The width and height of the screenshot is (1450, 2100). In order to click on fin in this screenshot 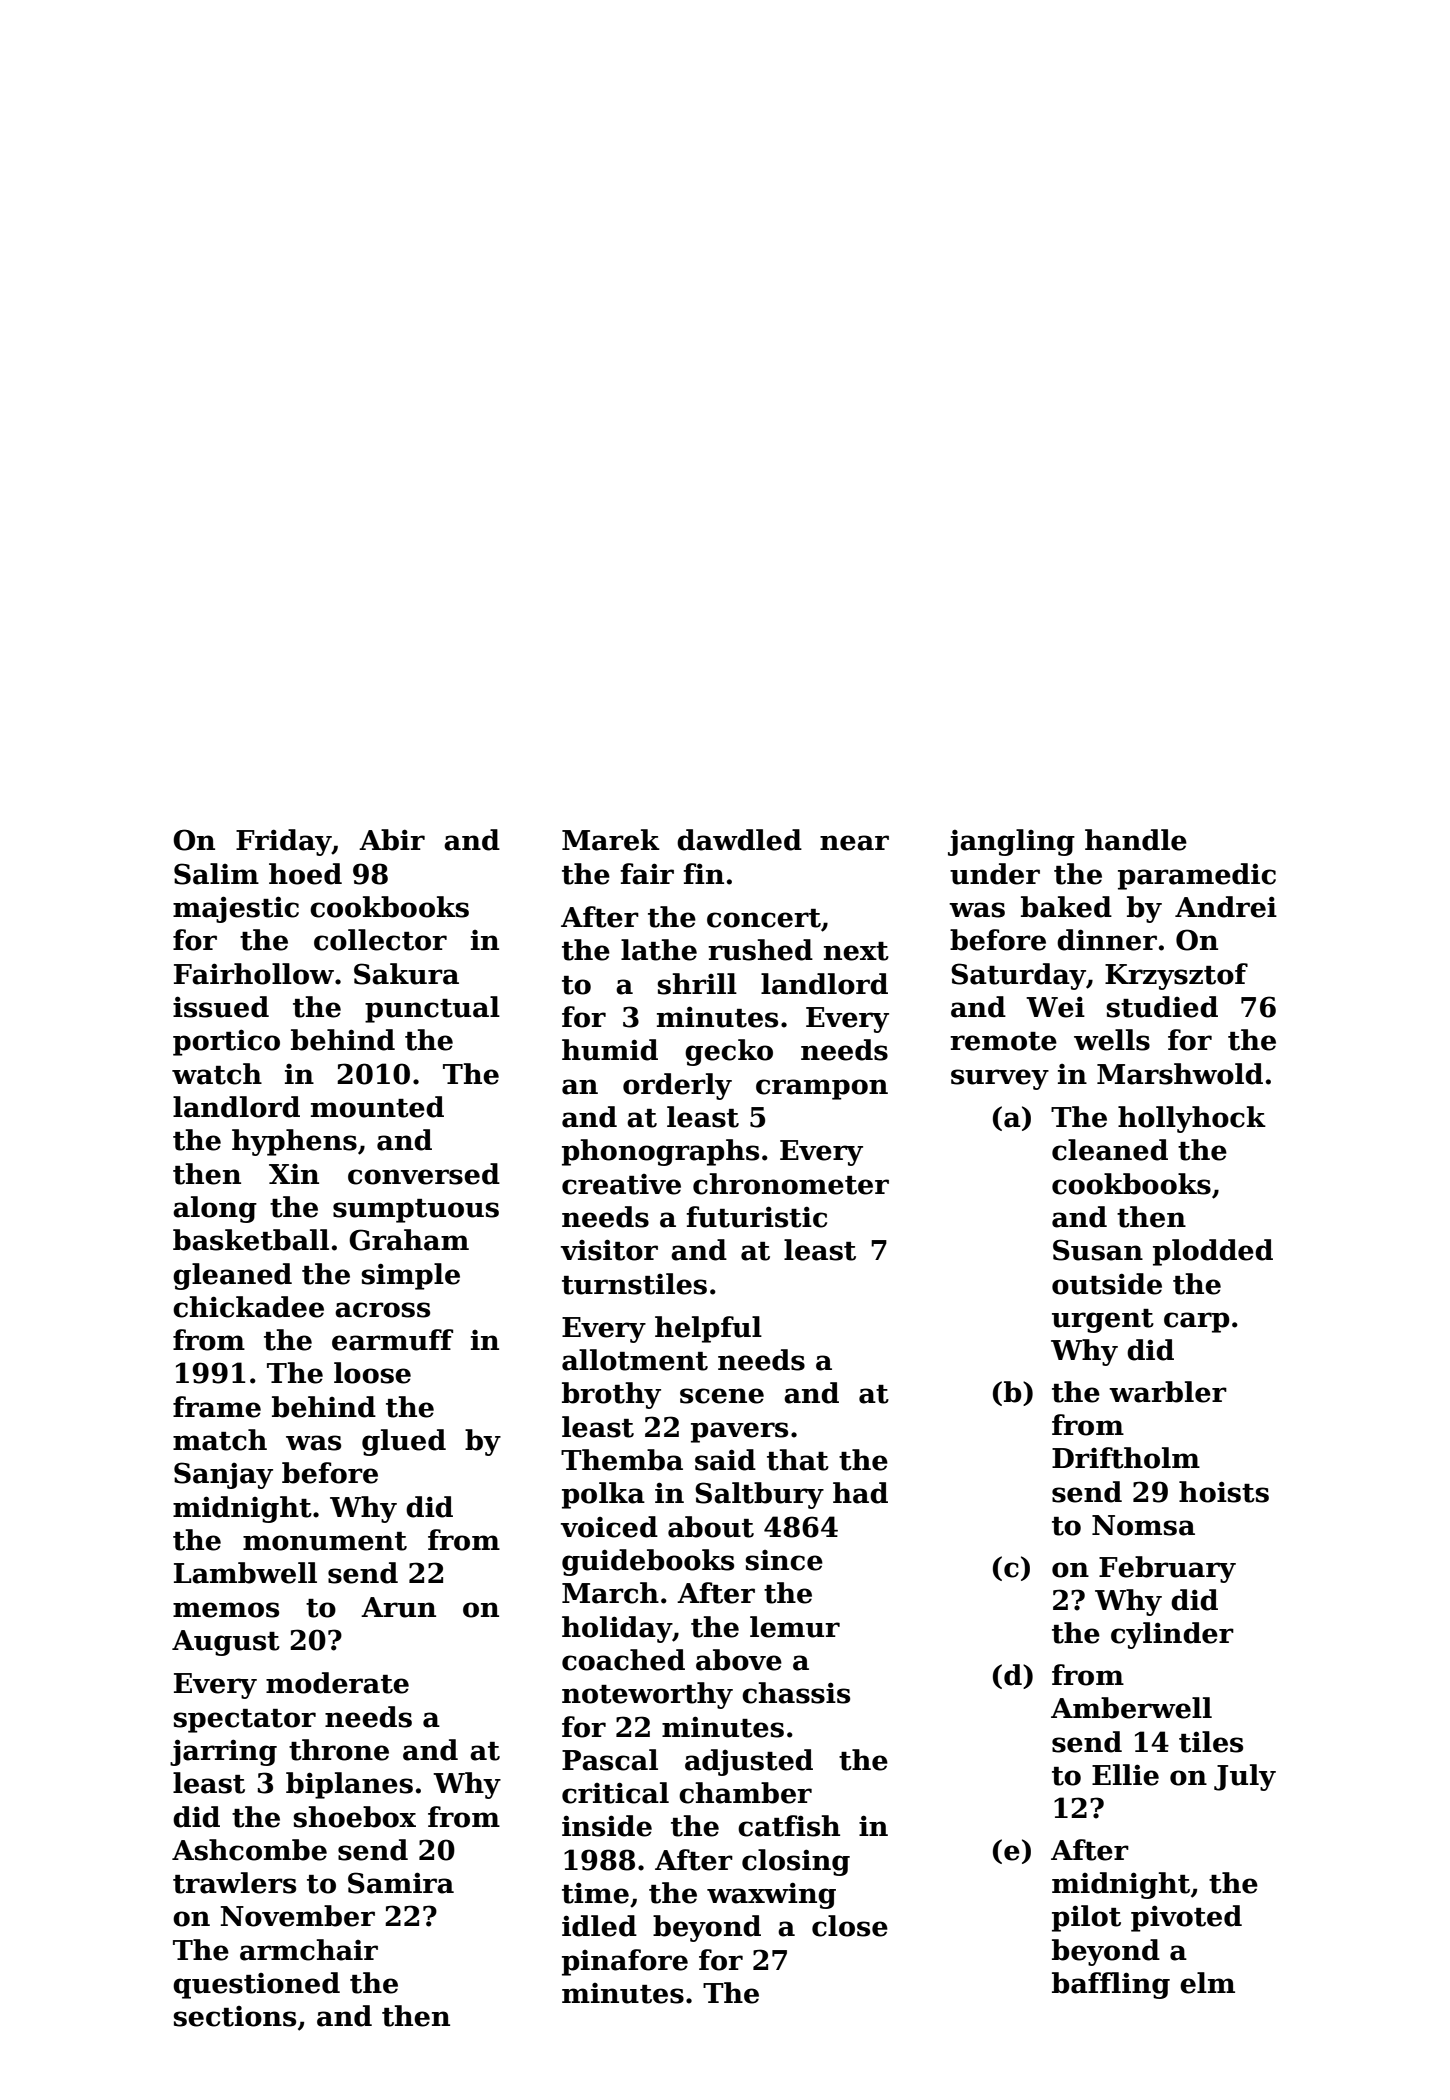, I will do `click(703, 873)`.
